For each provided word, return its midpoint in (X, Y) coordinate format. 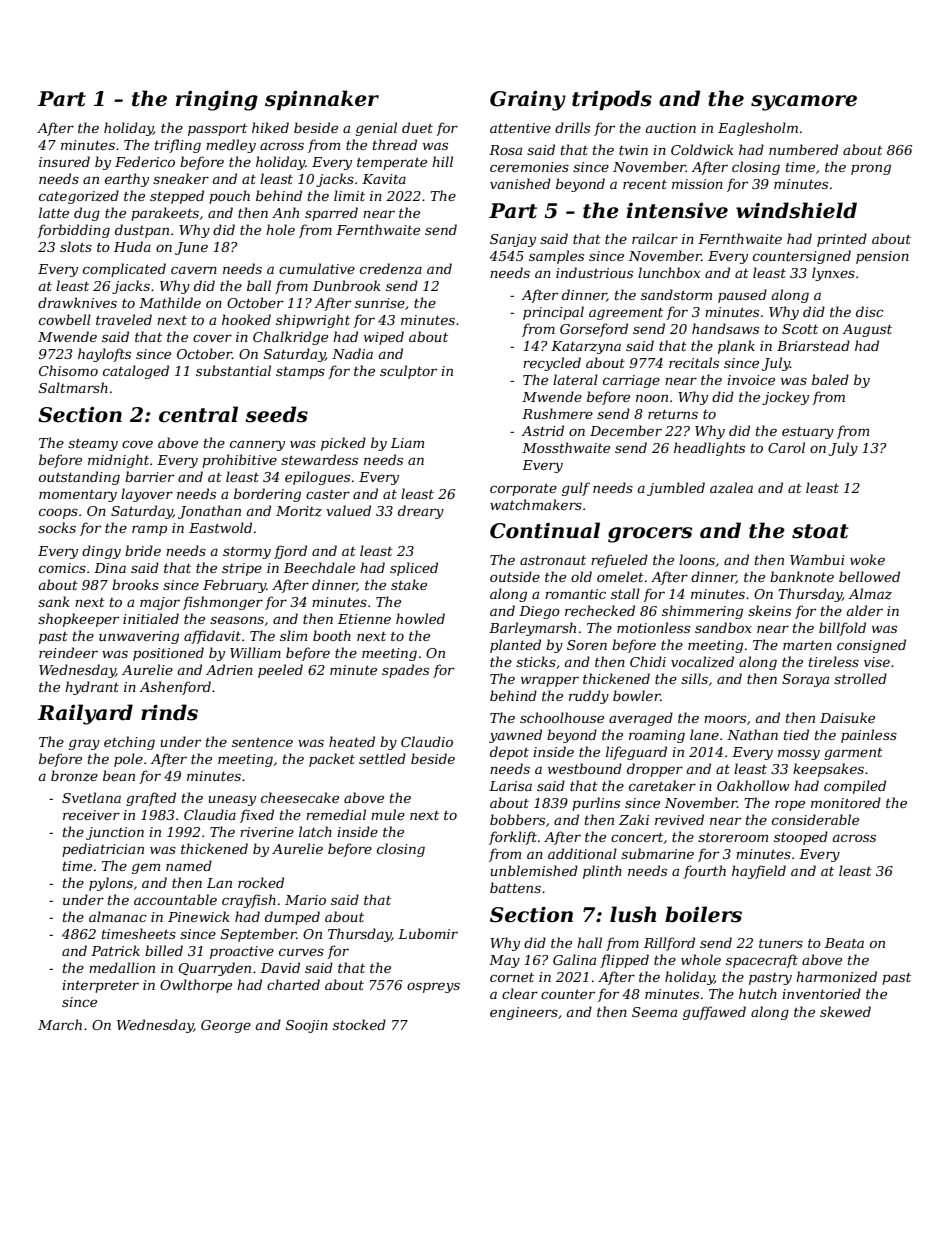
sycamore (804, 103)
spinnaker (322, 100)
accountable (175, 899)
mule (388, 814)
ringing (217, 100)
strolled (860, 678)
